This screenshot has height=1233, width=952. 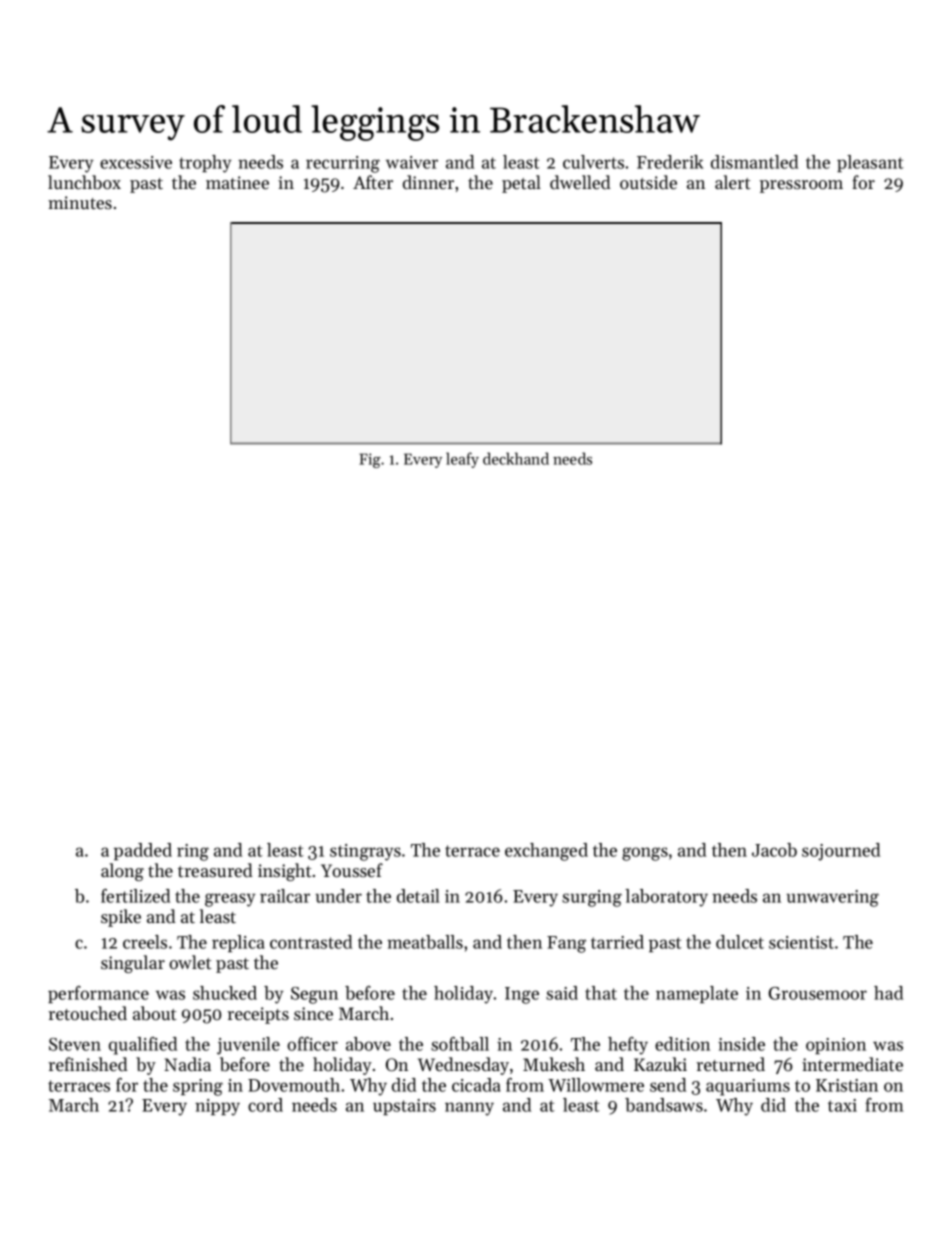 I want to click on Fig, so click(x=370, y=460).
